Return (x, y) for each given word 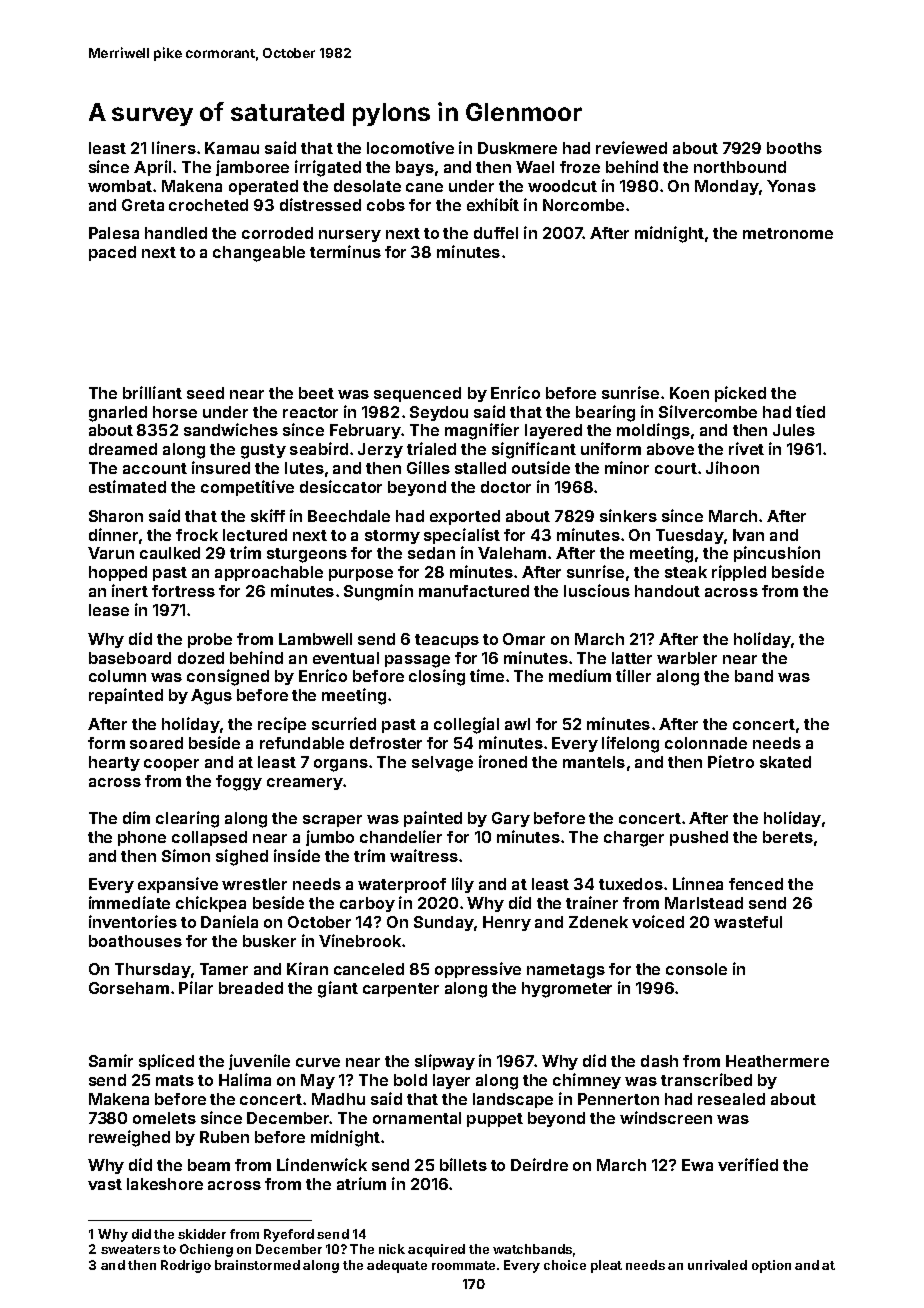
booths (794, 148)
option (771, 1266)
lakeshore (165, 1184)
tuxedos (631, 884)
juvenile (259, 1062)
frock (197, 535)
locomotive (410, 147)
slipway (445, 1062)
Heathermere (777, 1061)
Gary (511, 819)
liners (174, 147)
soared (156, 743)
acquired (436, 1250)
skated (785, 762)
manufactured (474, 591)
